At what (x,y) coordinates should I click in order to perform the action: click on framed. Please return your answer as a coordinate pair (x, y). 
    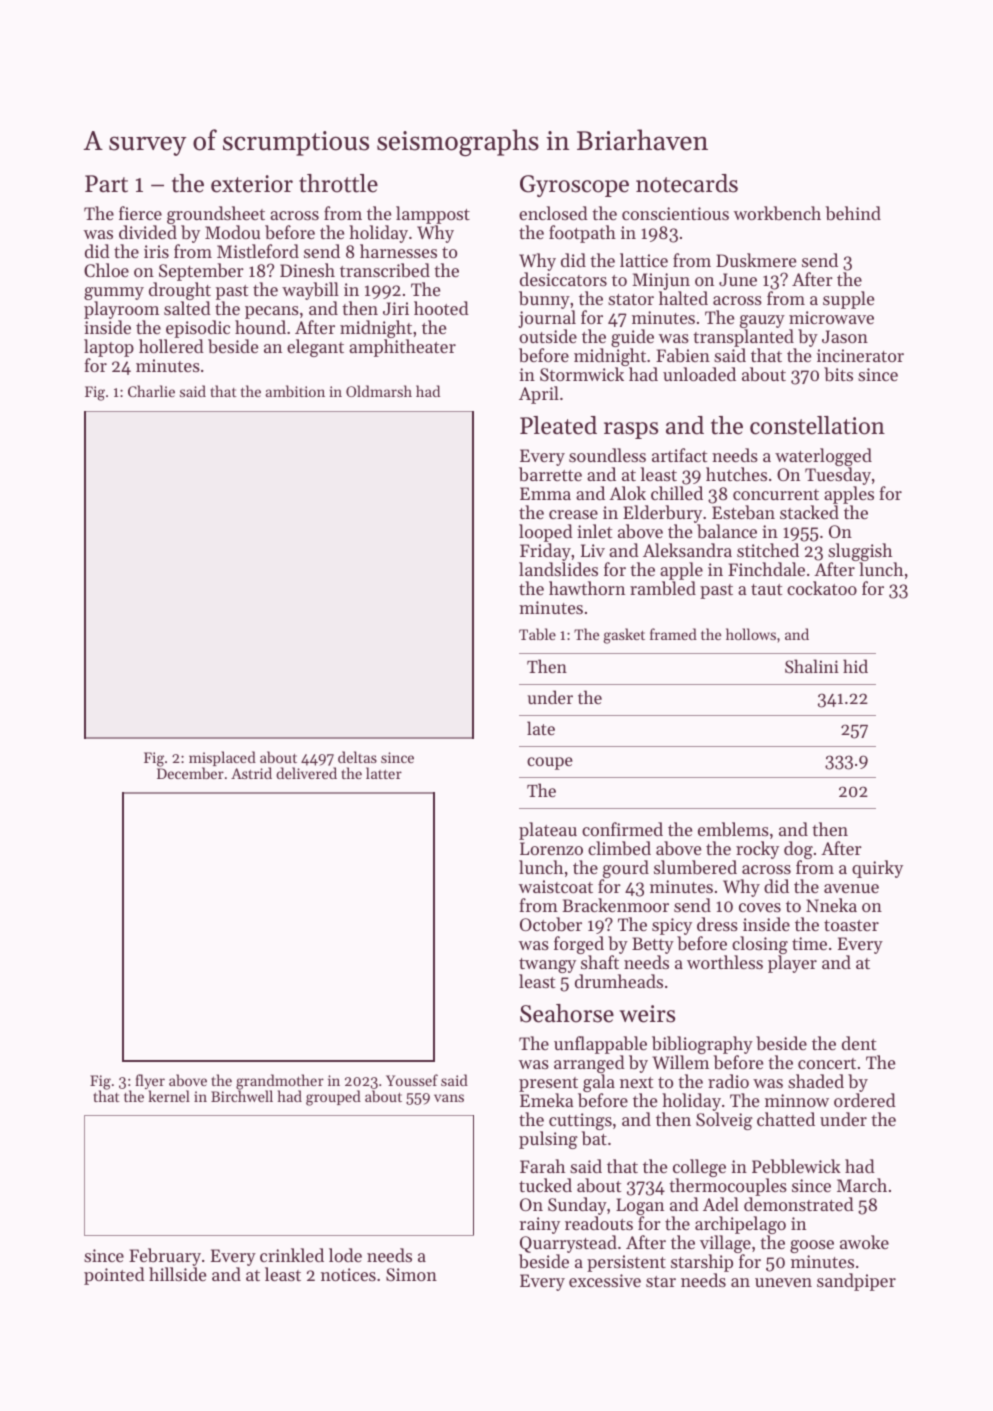
    Looking at the image, I should click on (673, 634).
